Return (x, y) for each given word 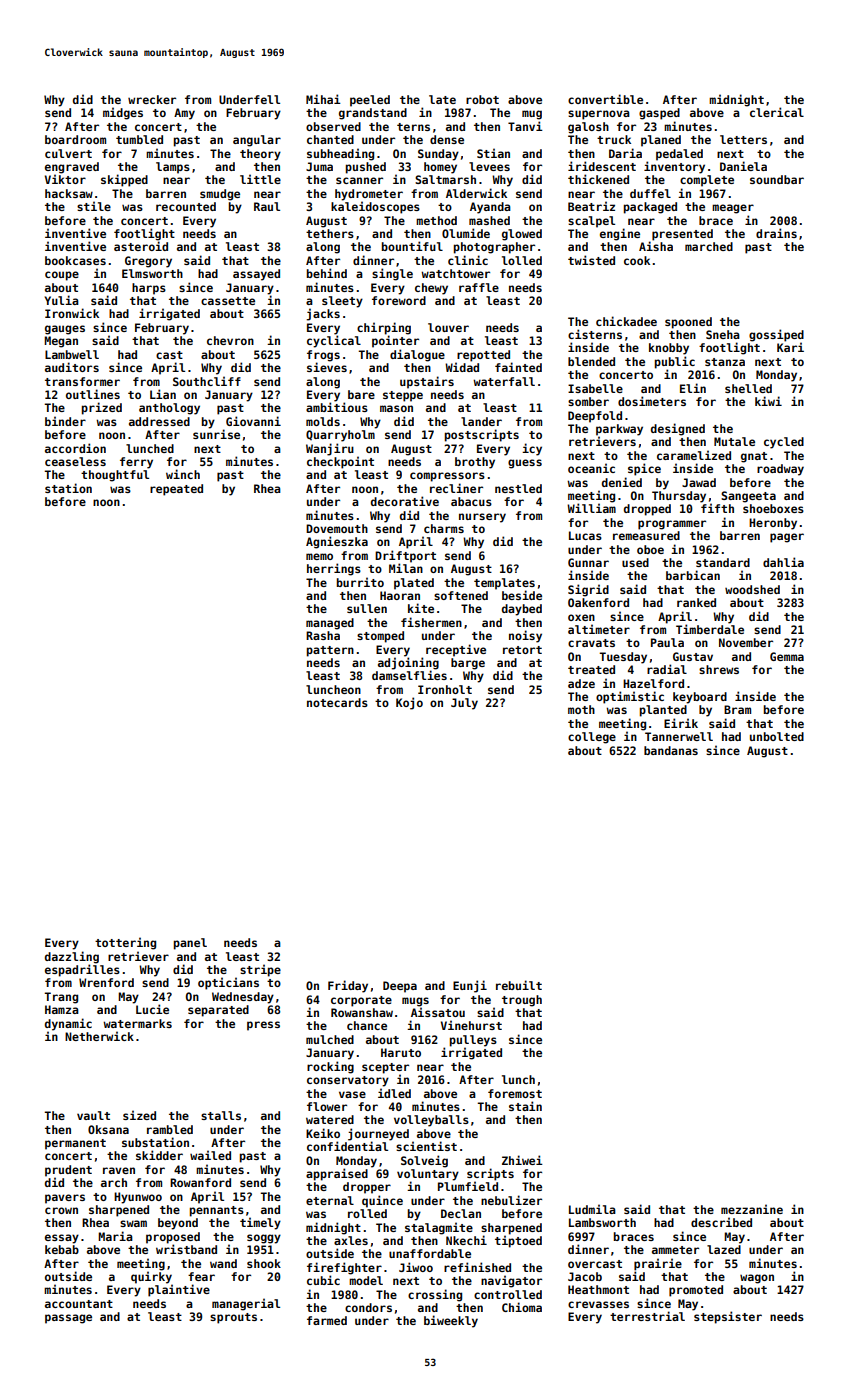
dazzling (72, 957)
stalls (221, 1115)
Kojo (409, 703)
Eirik (681, 723)
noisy (525, 636)
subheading (340, 154)
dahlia (783, 562)
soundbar (777, 179)
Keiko (323, 1133)
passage (68, 1319)
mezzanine (752, 1209)
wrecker (152, 99)
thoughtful (115, 476)
